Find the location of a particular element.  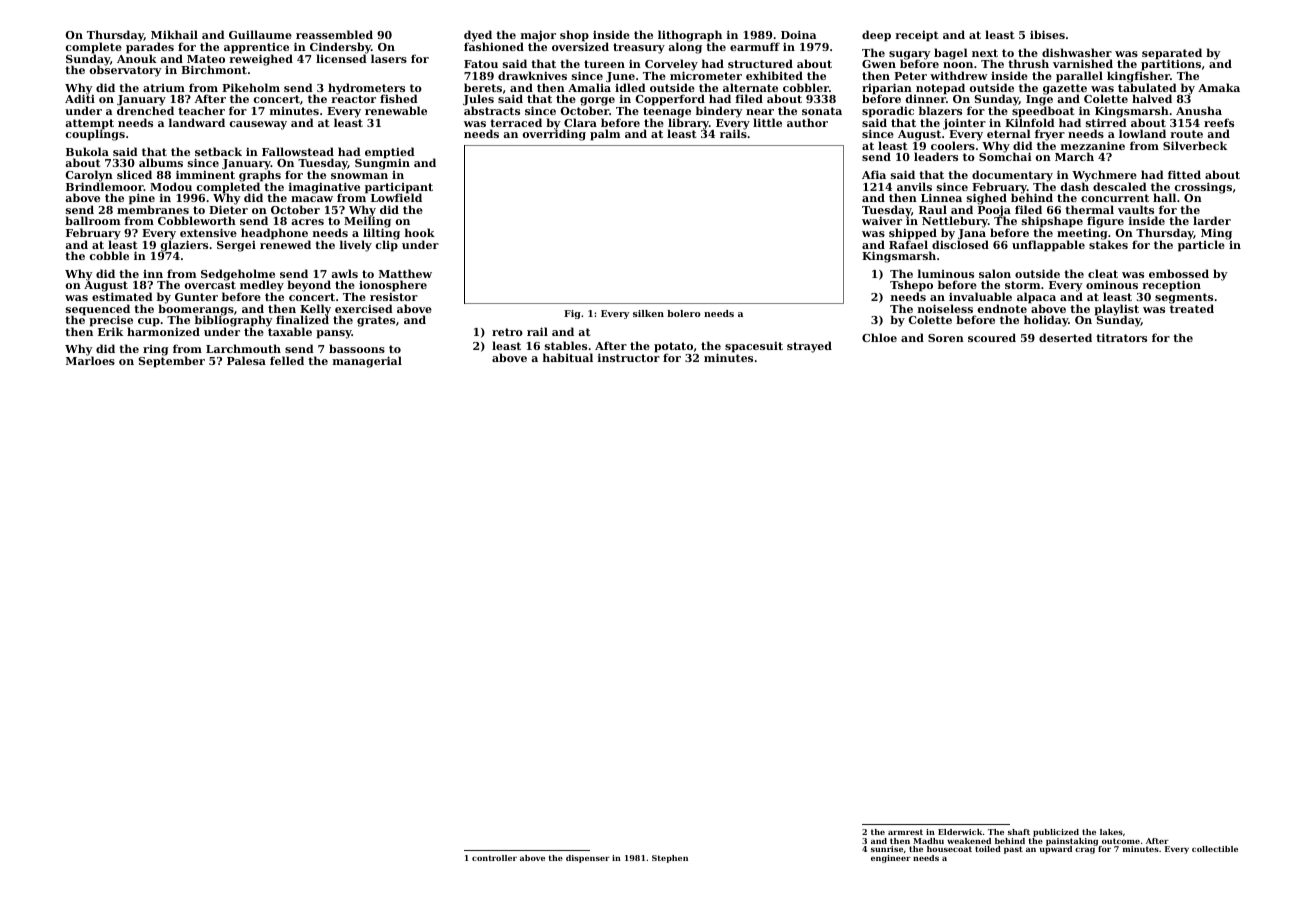

separated is located at coordinates (1172, 54).
